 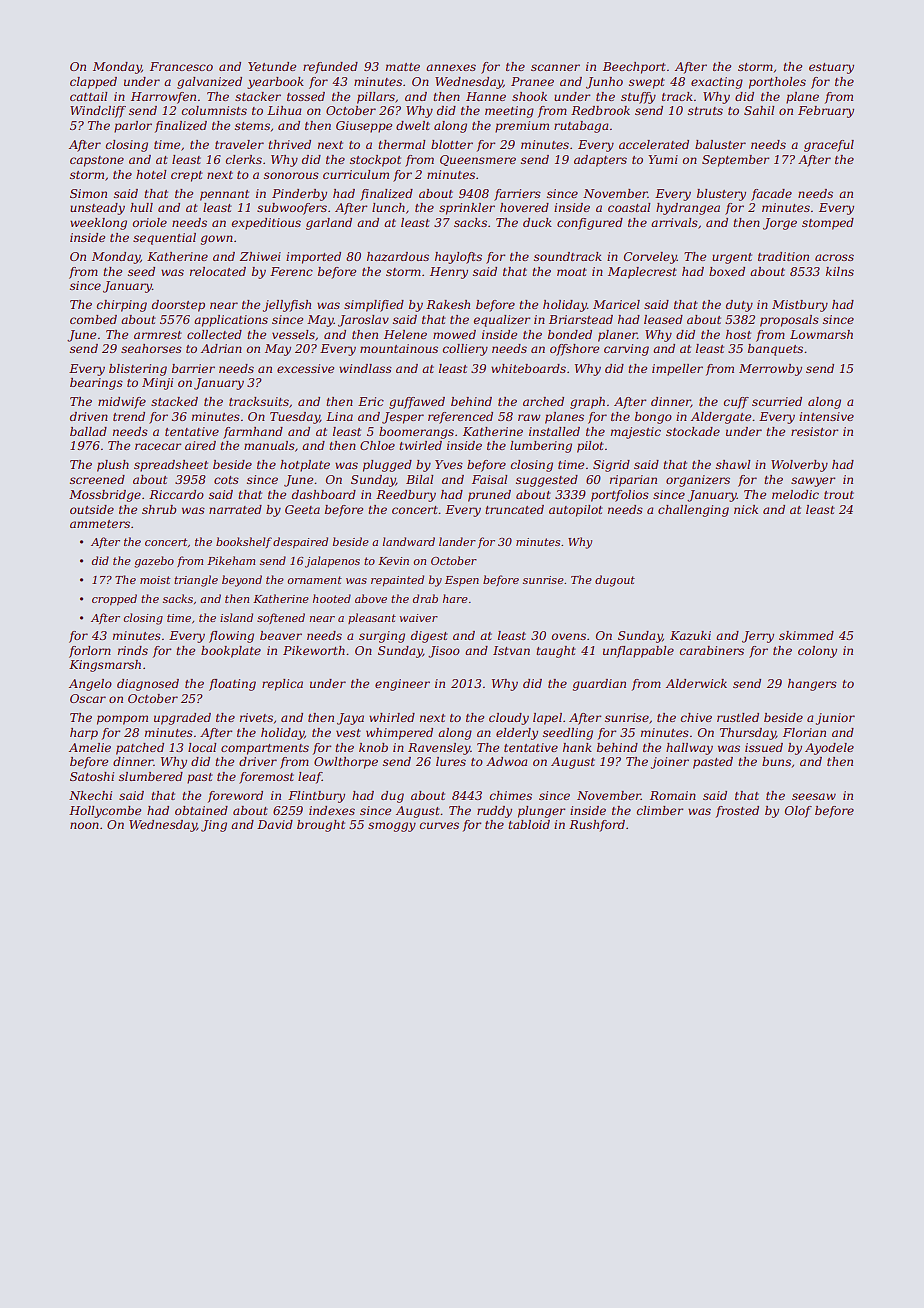 I want to click on Corveley, so click(x=650, y=258).
